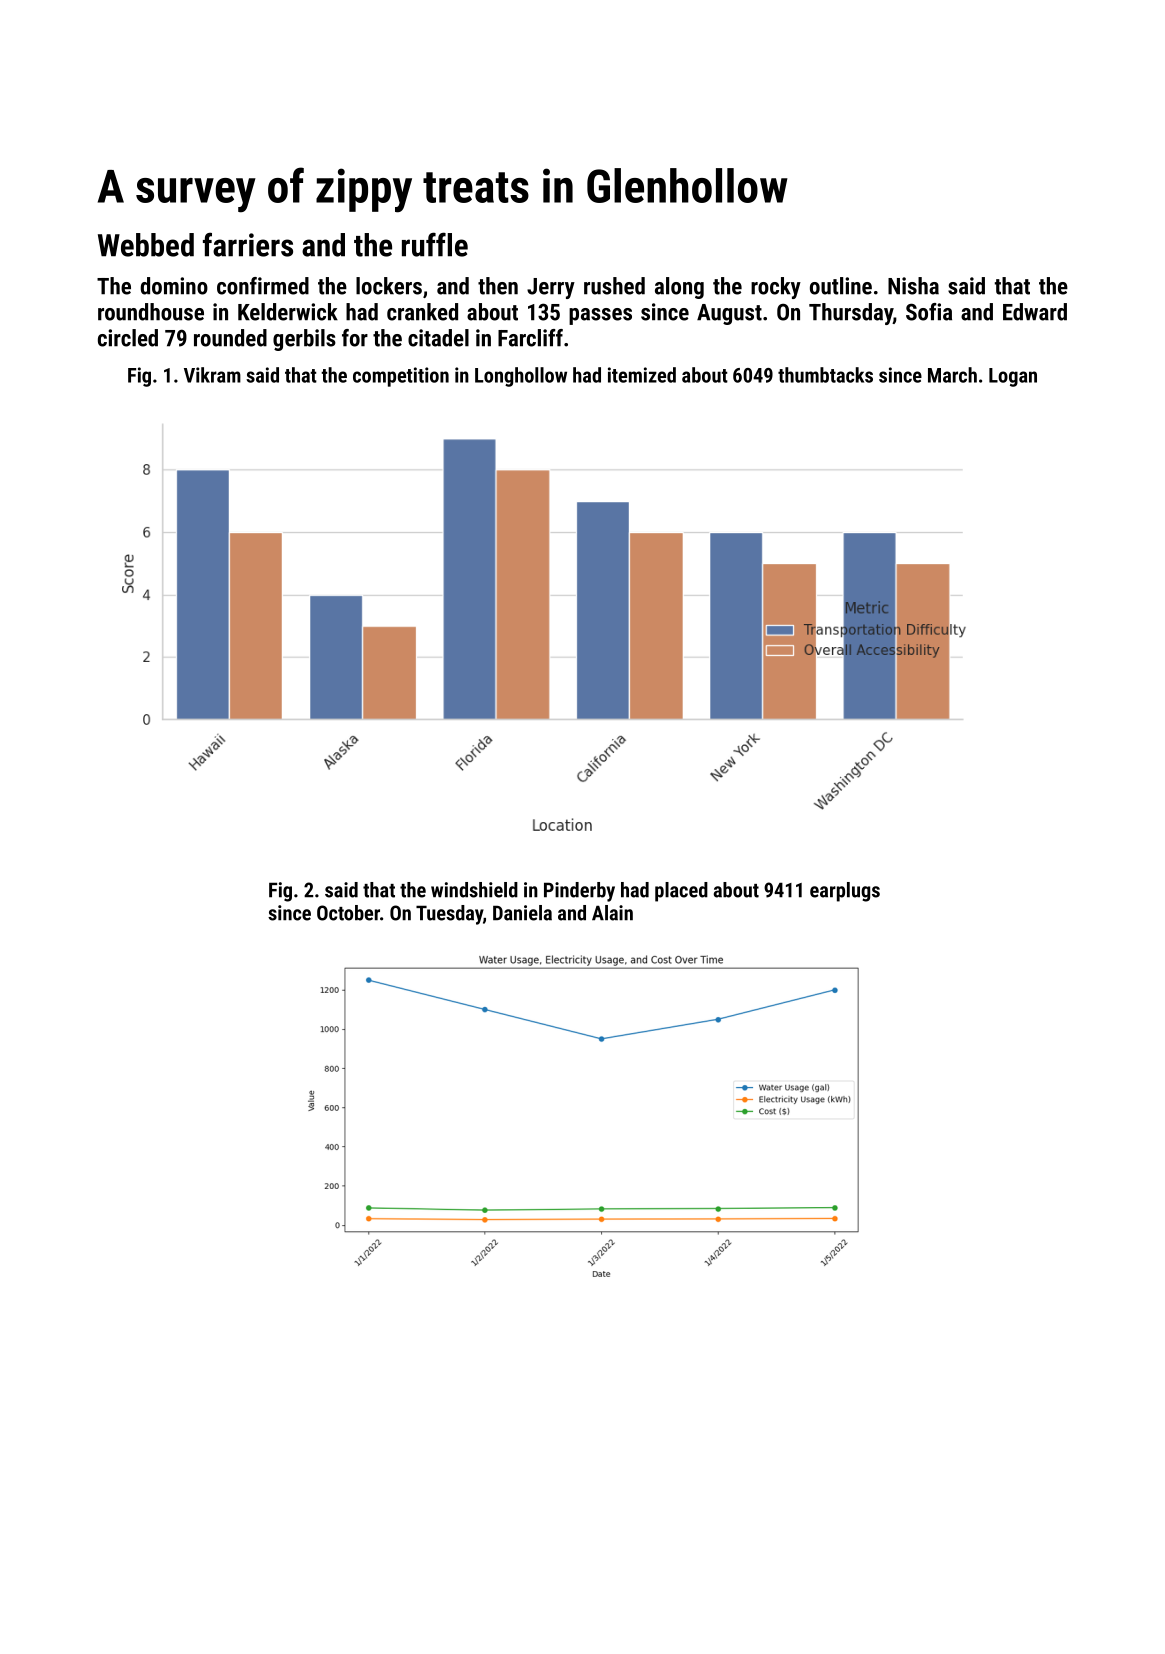 The width and height of the screenshot is (1165, 1654). Describe the element at coordinates (522, 913) in the screenshot. I see `Daniela` at that location.
